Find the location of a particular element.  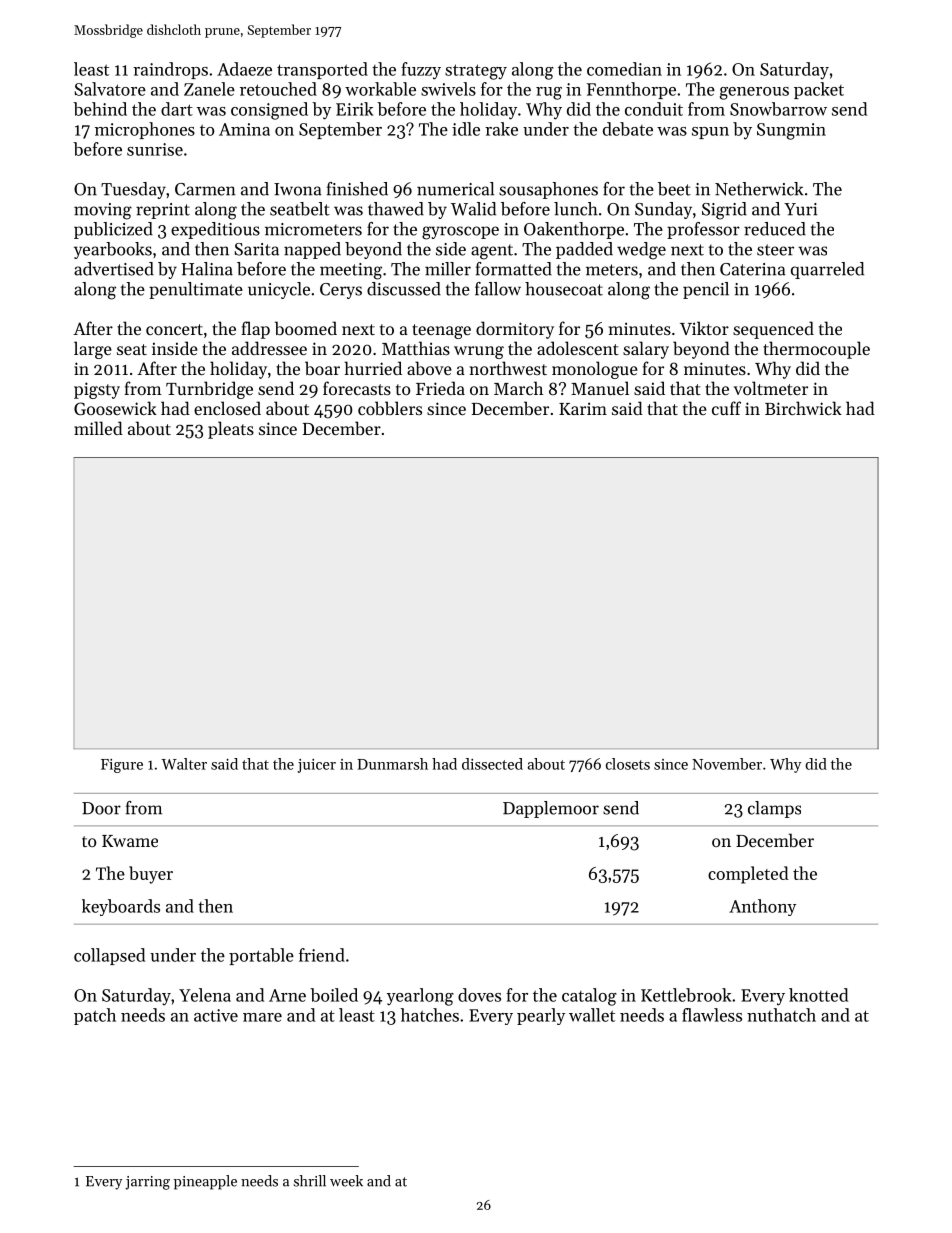

Birchwick is located at coordinates (803, 408).
